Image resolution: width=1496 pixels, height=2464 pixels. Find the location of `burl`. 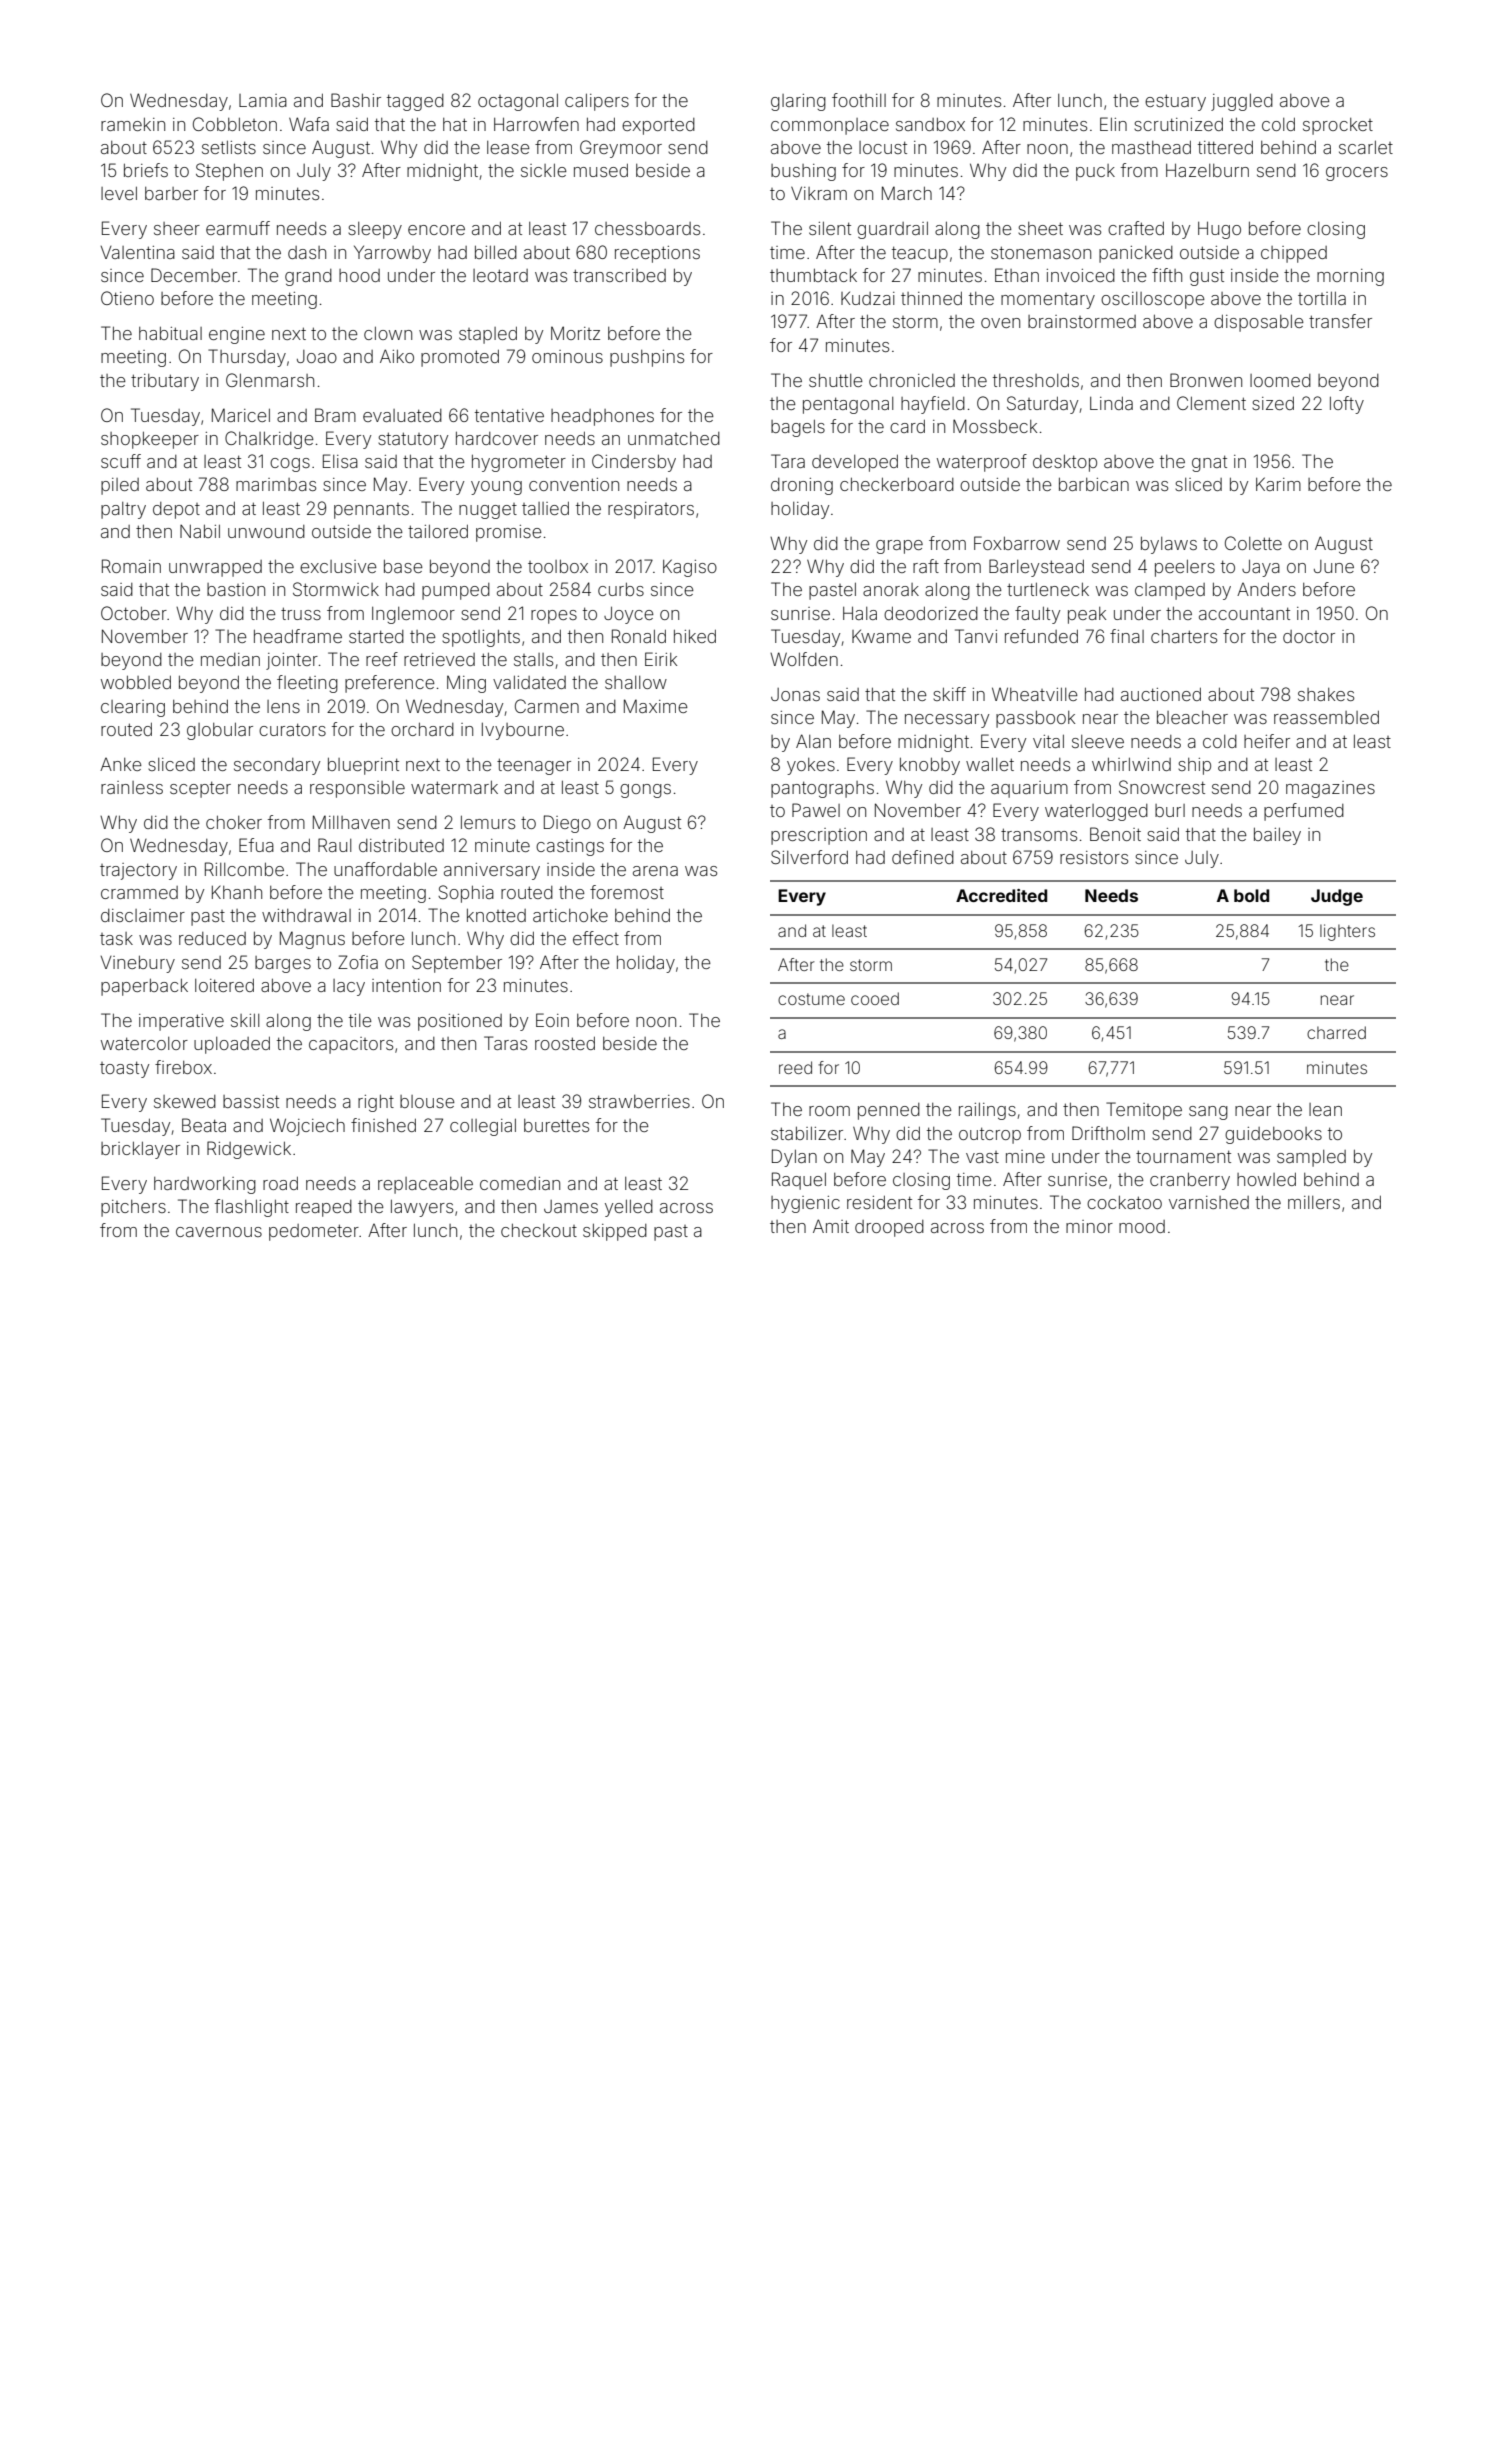

burl is located at coordinates (1170, 810).
